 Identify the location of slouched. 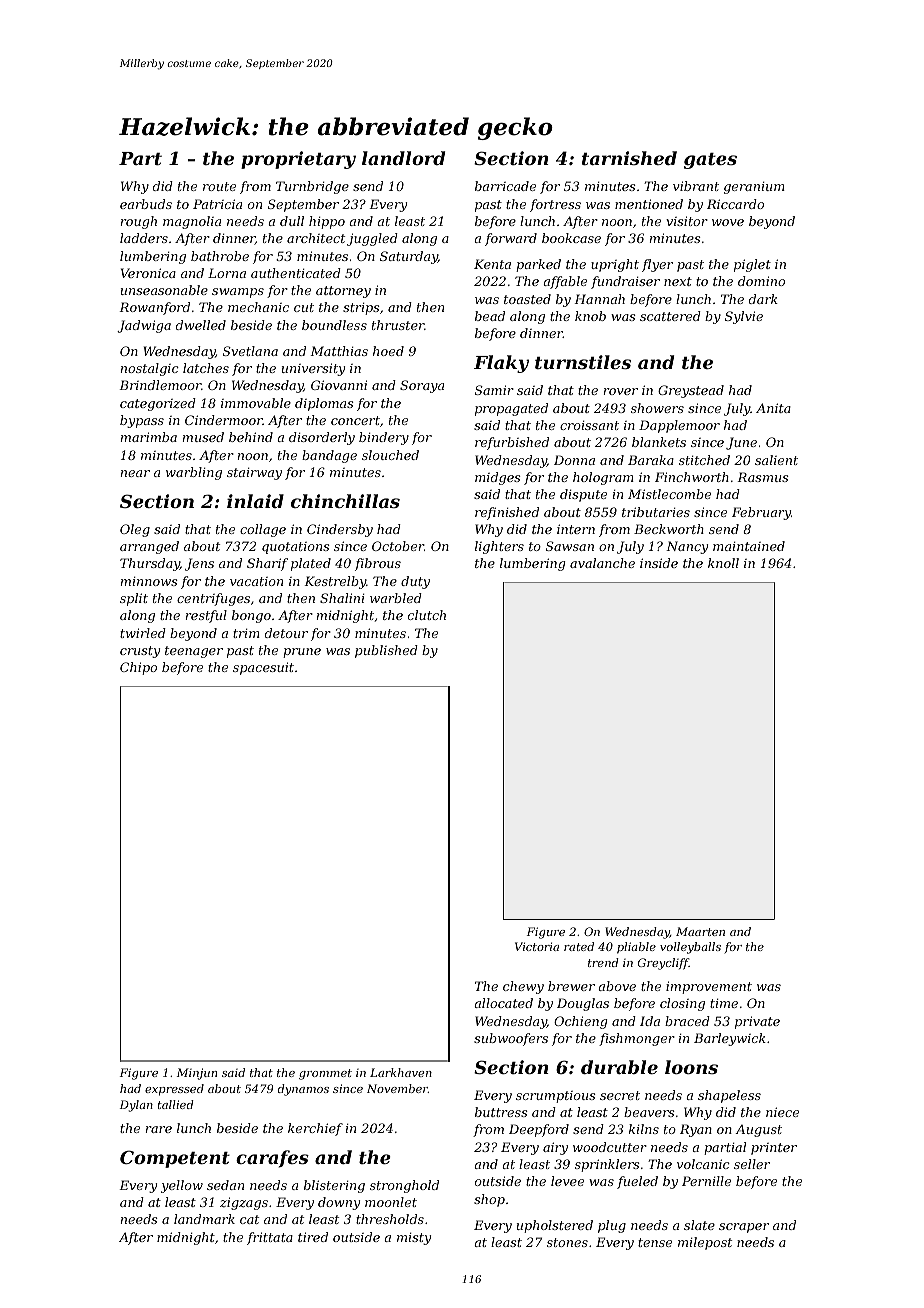
(390, 455).
